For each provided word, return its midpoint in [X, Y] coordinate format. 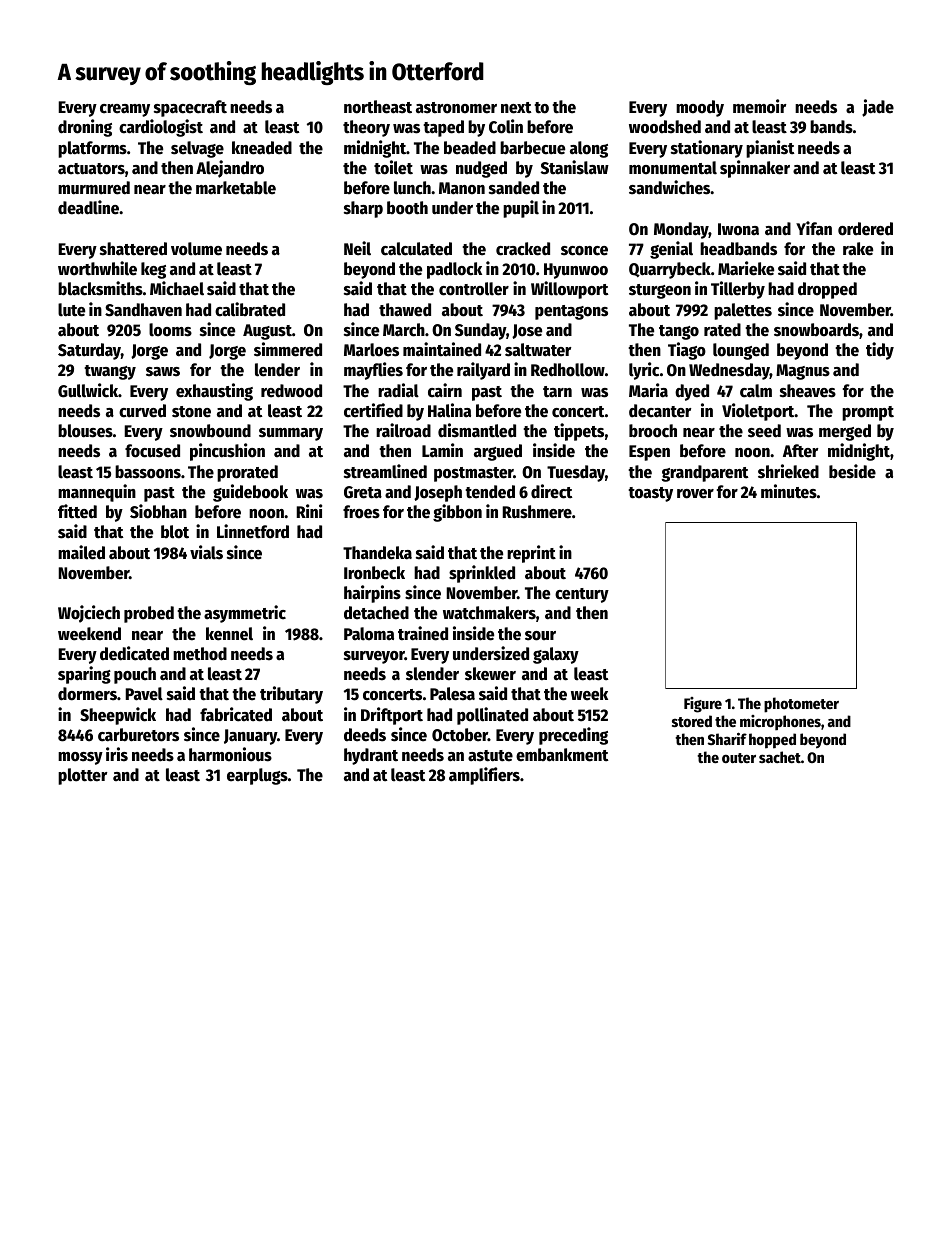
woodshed [665, 127]
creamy [125, 110]
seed [764, 431]
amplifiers [484, 776]
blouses [85, 431]
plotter [82, 776]
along [589, 149]
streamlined [385, 471]
